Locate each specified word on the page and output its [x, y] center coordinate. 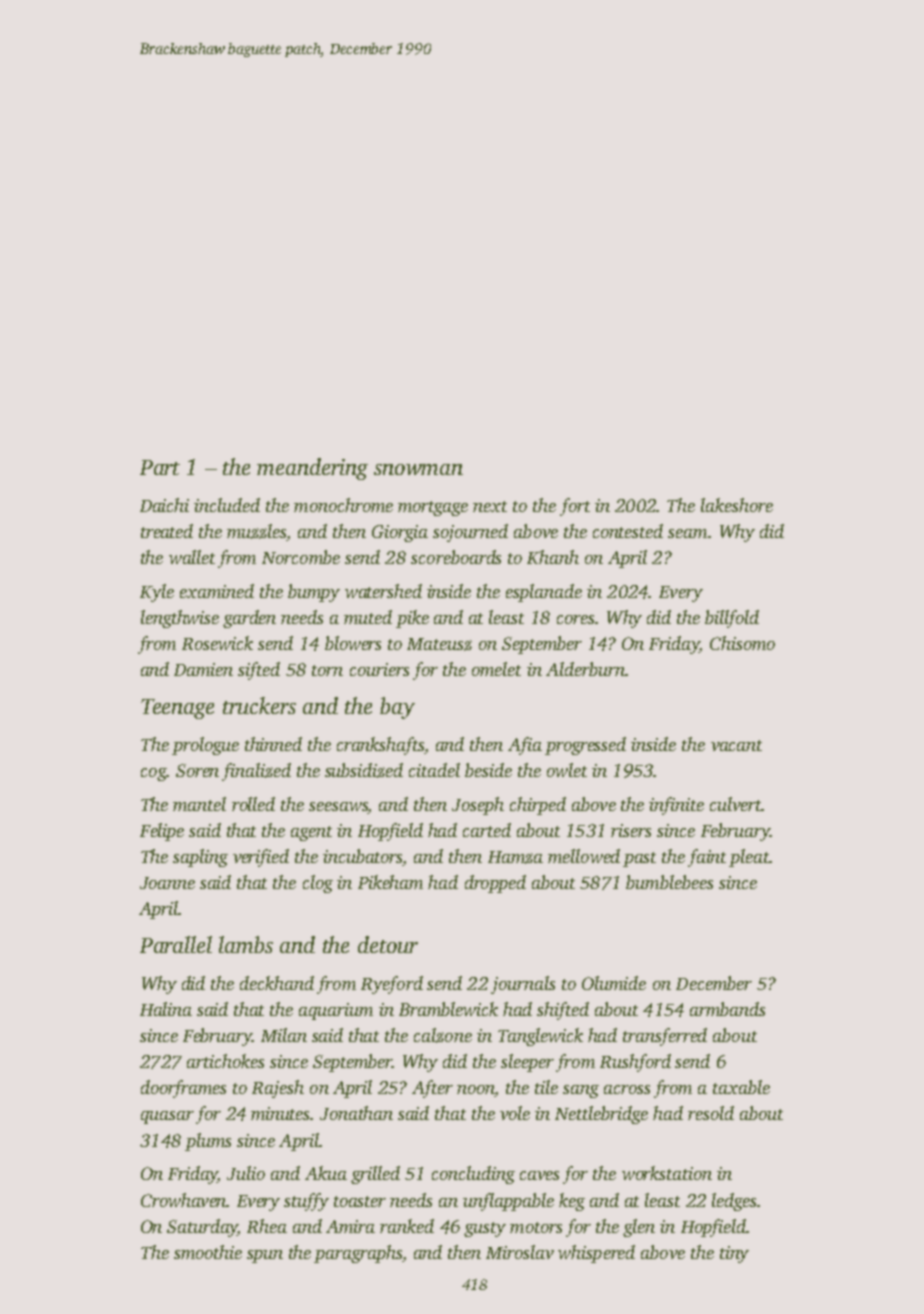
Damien [203, 669]
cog [153, 774]
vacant [736, 745]
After [432, 1089]
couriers [379, 669]
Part [160, 467]
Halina [166, 1009]
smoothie [208, 1252]
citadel [434, 770]
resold [711, 1113]
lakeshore [737, 505]
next [490, 506]
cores [575, 619]
